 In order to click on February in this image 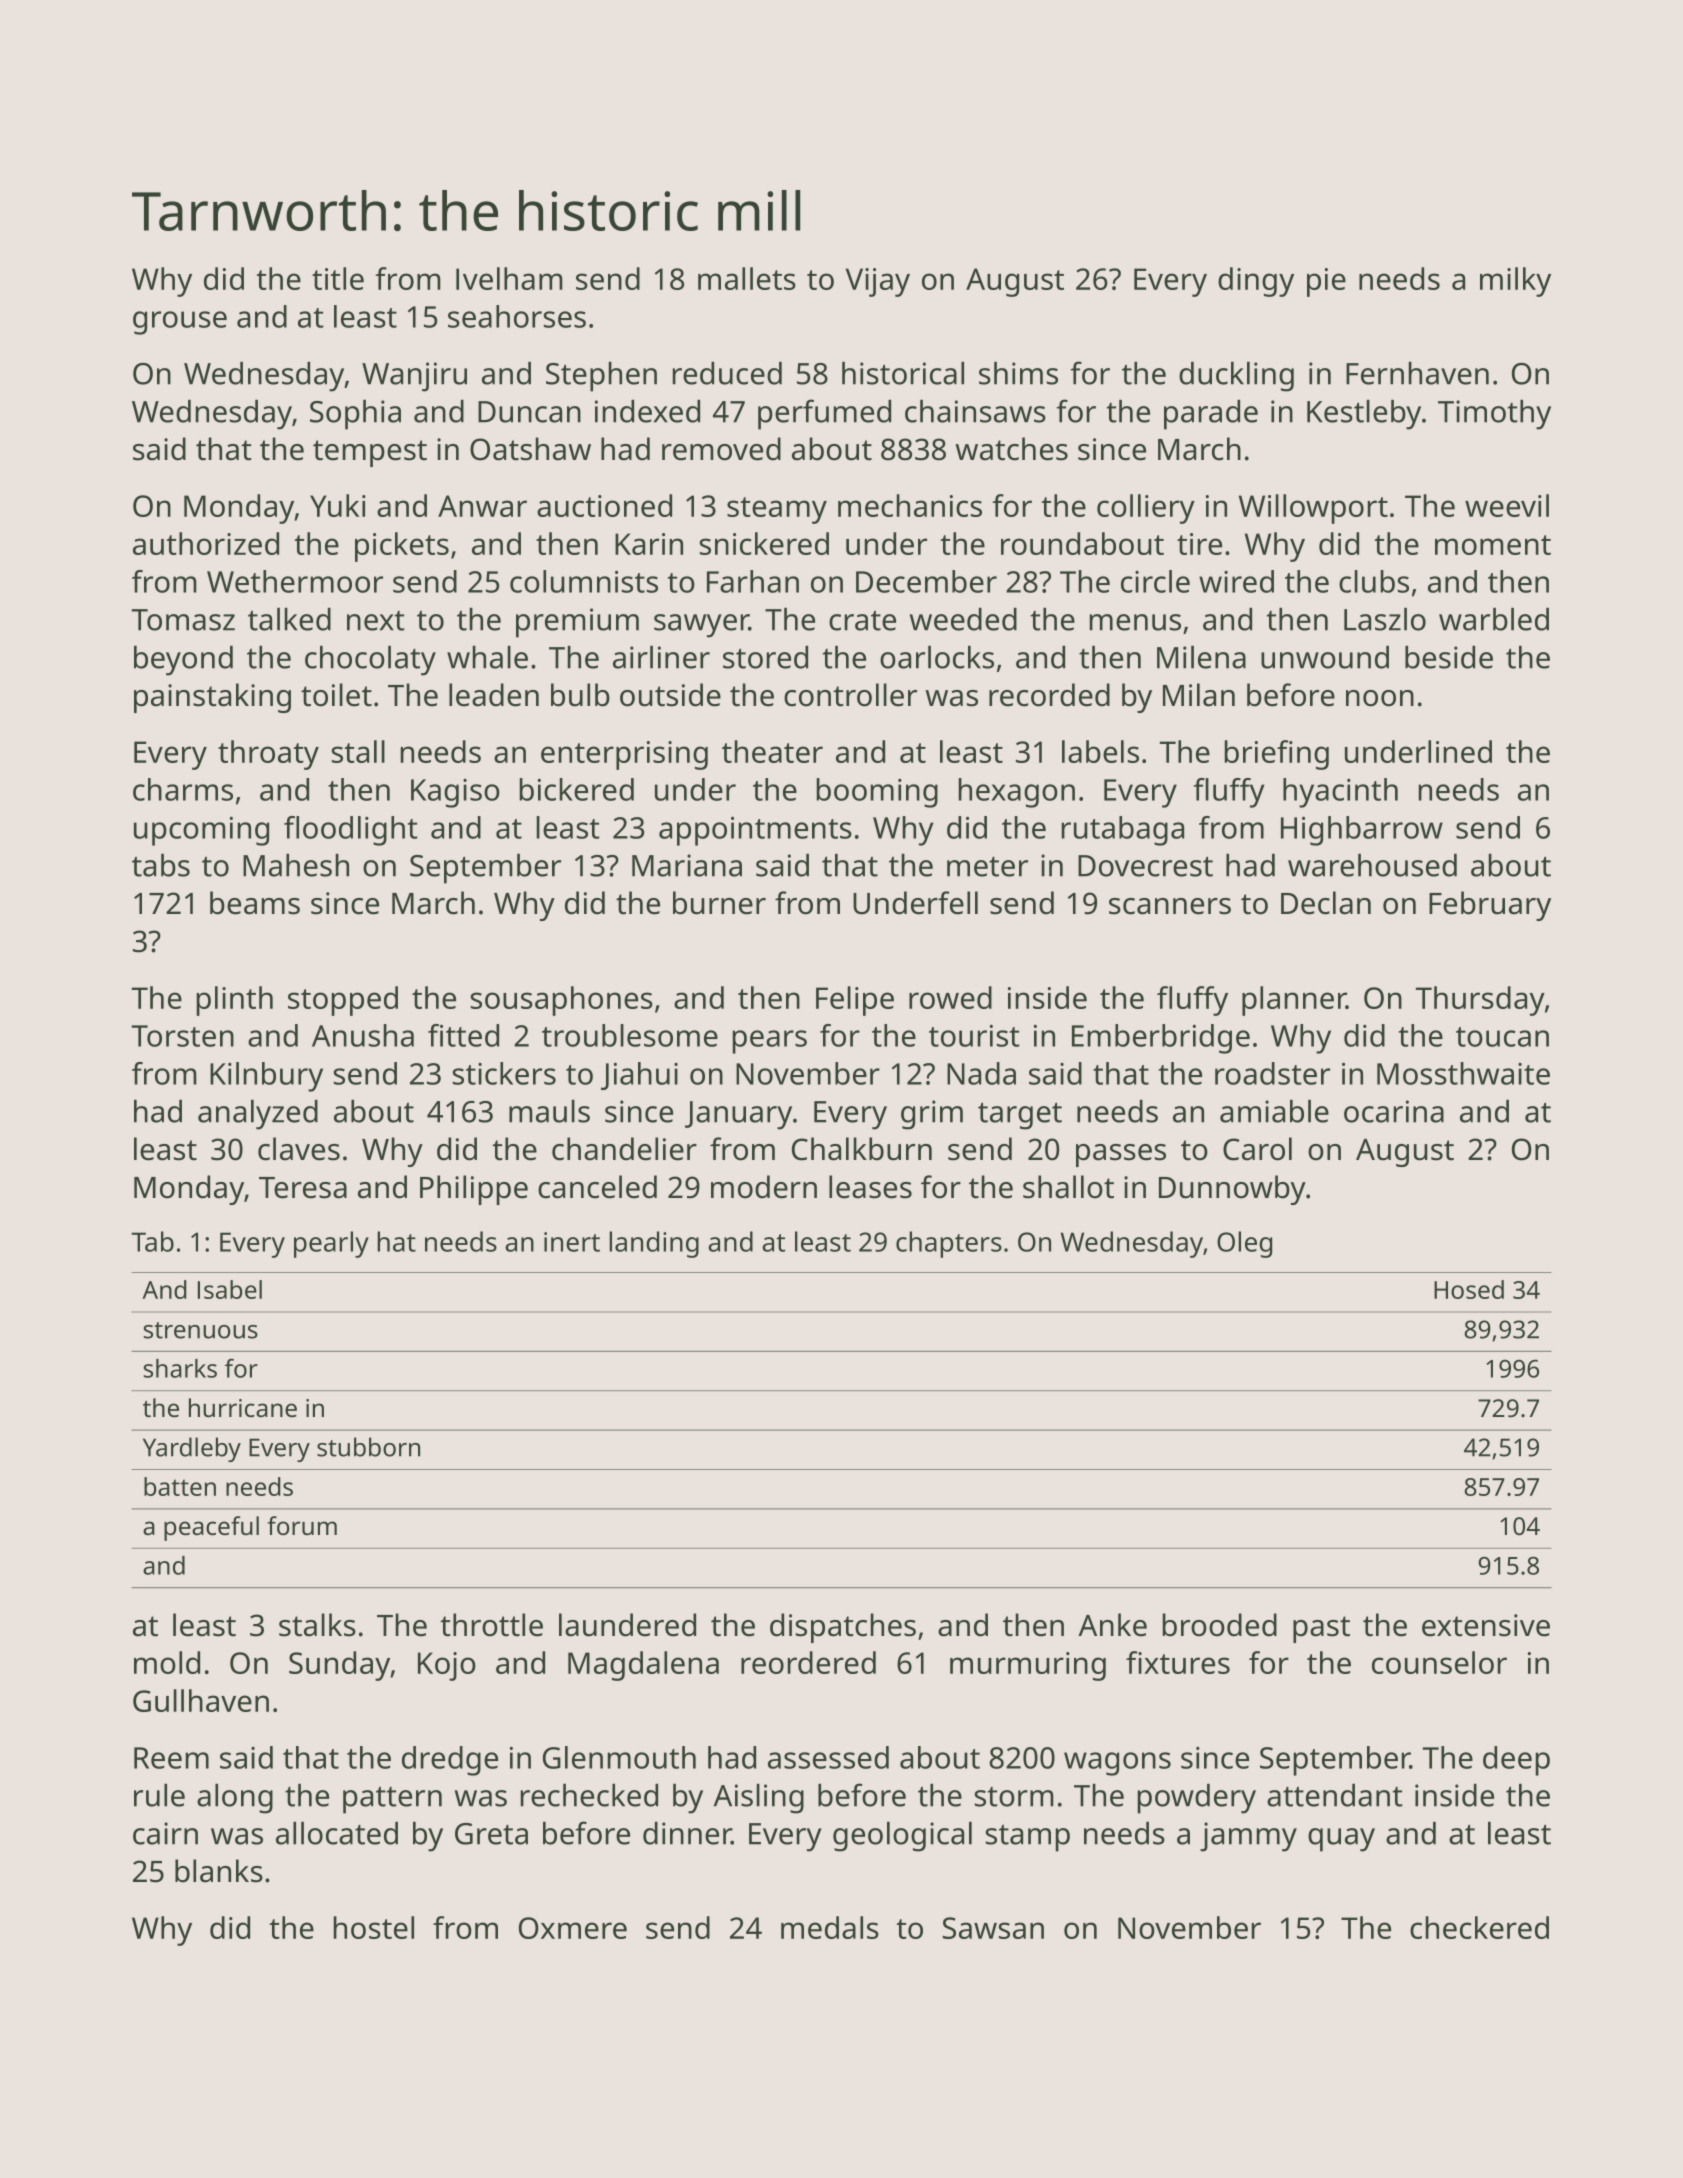, I will do `click(1490, 906)`.
